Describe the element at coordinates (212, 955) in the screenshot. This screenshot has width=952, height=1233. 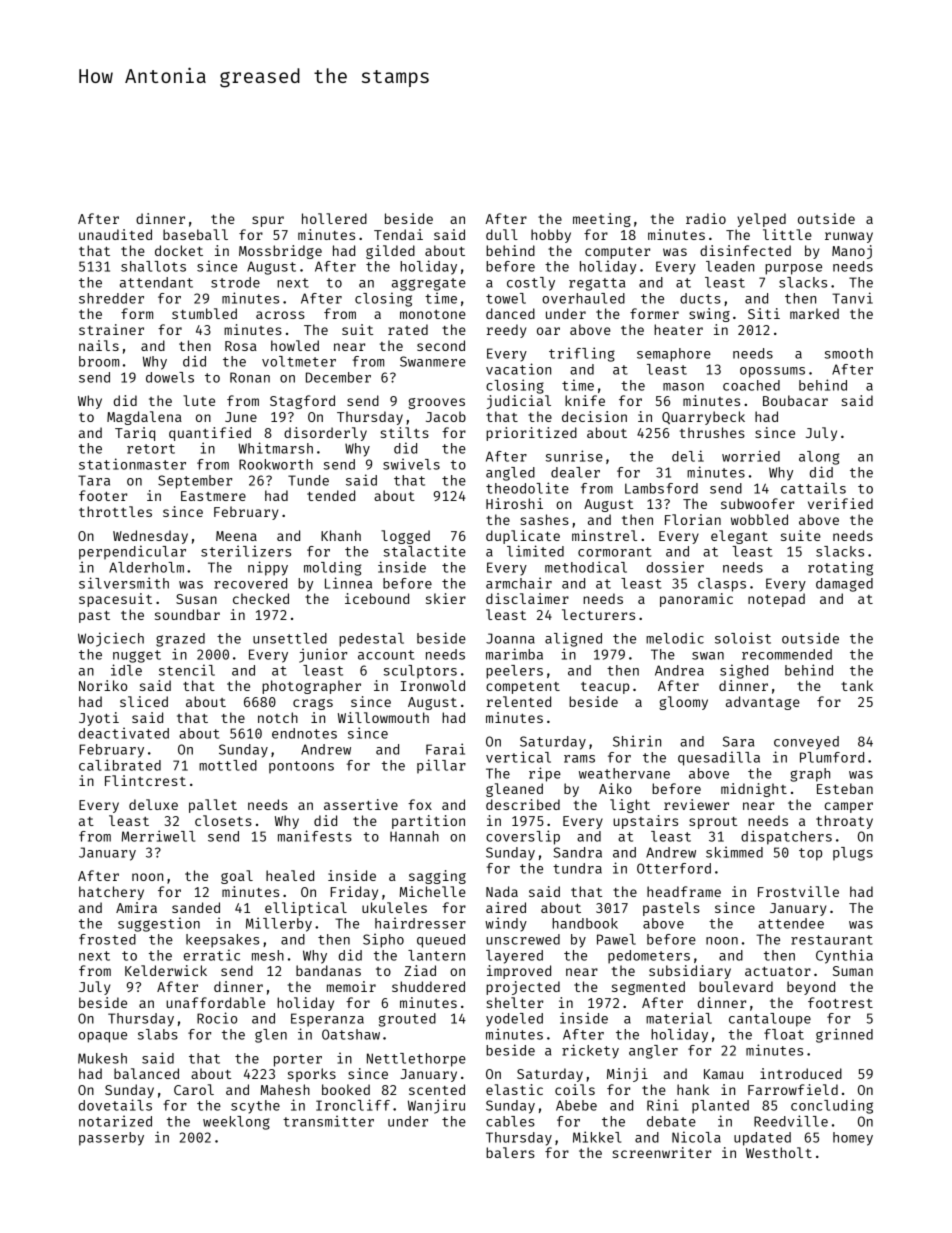
I see `erratic` at that location.
